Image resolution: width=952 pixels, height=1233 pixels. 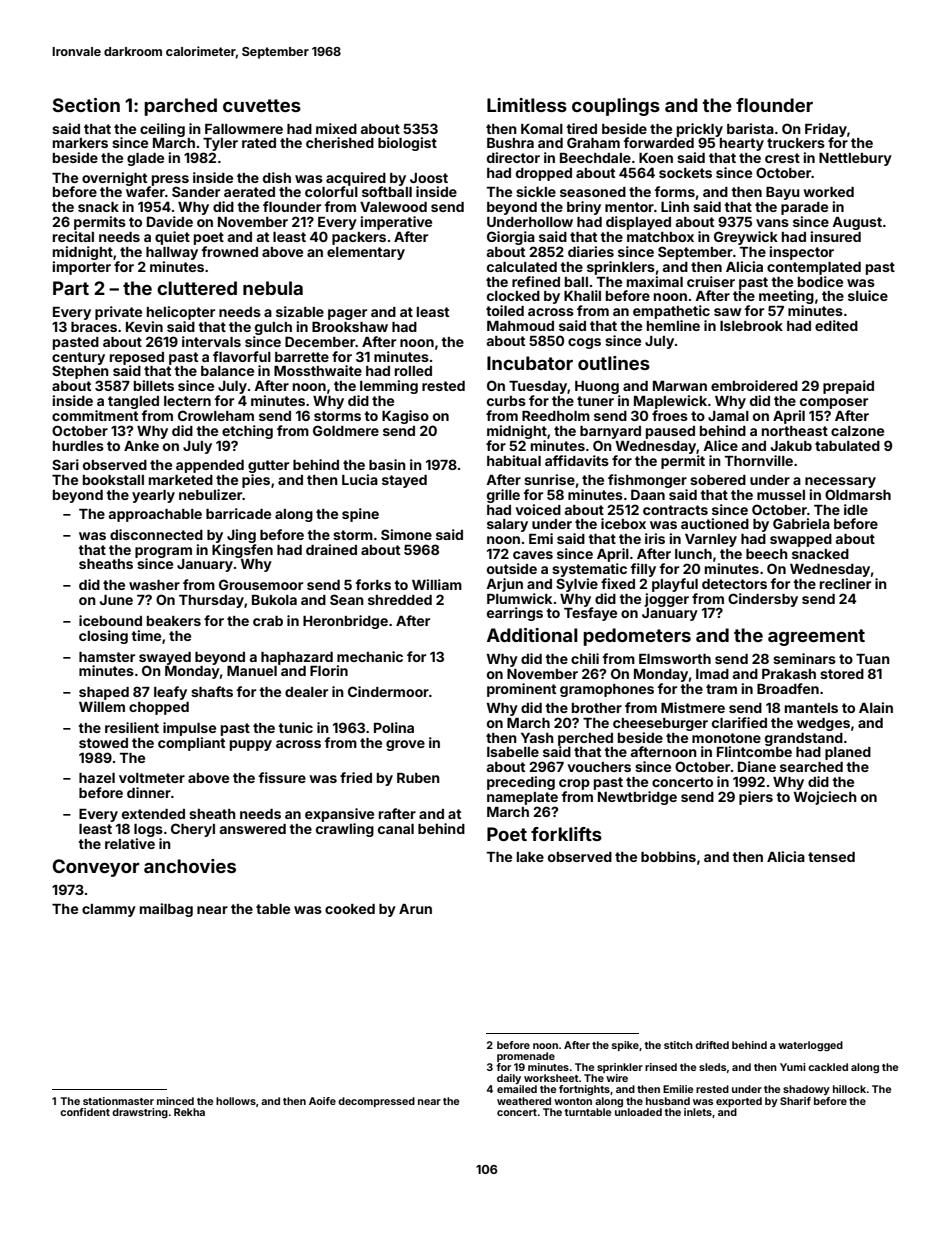 I want to click on hearty, so click(x=742, y=144).
